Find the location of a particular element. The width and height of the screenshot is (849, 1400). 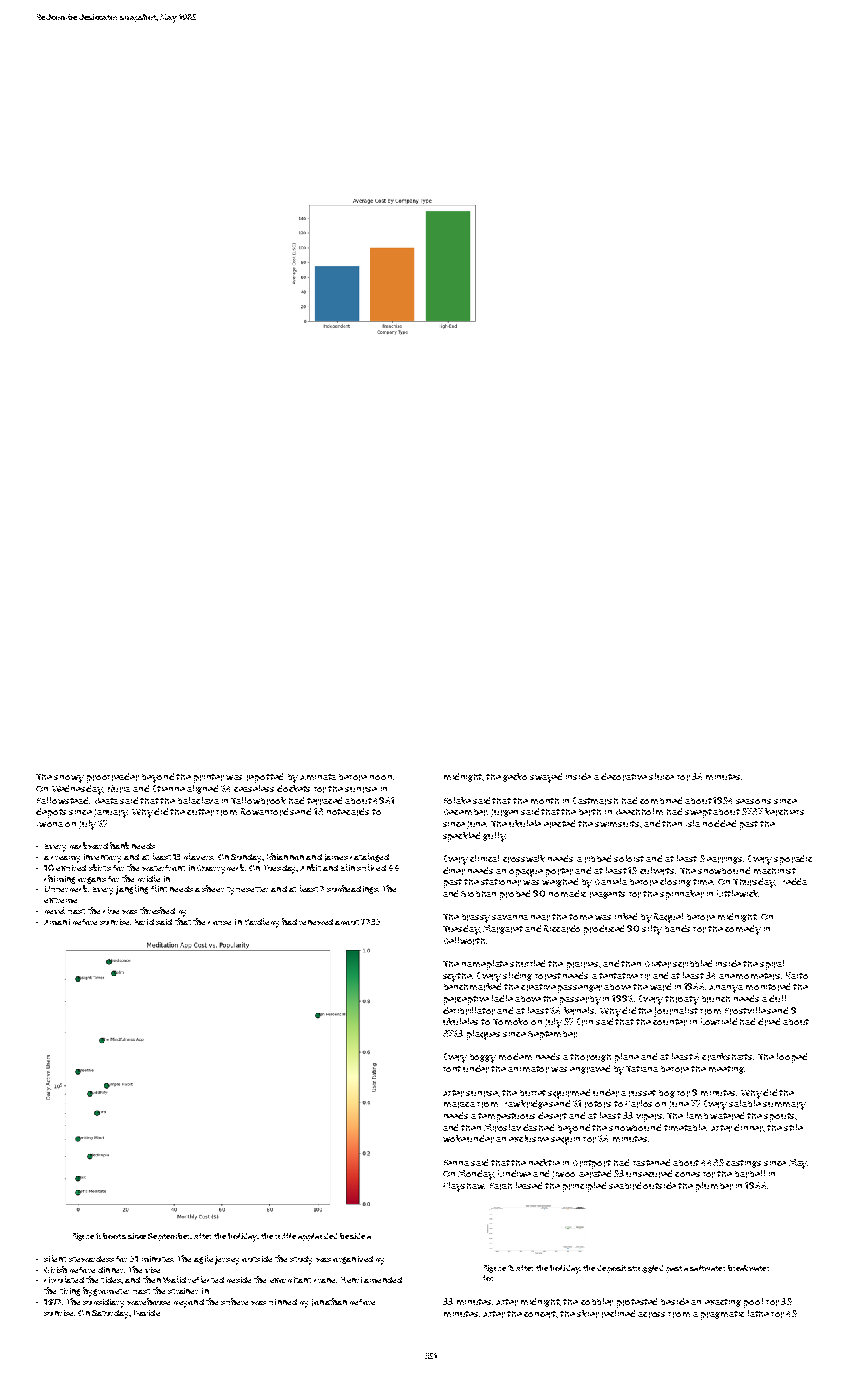

subsidiary is located at coordinates (103, 1303).
